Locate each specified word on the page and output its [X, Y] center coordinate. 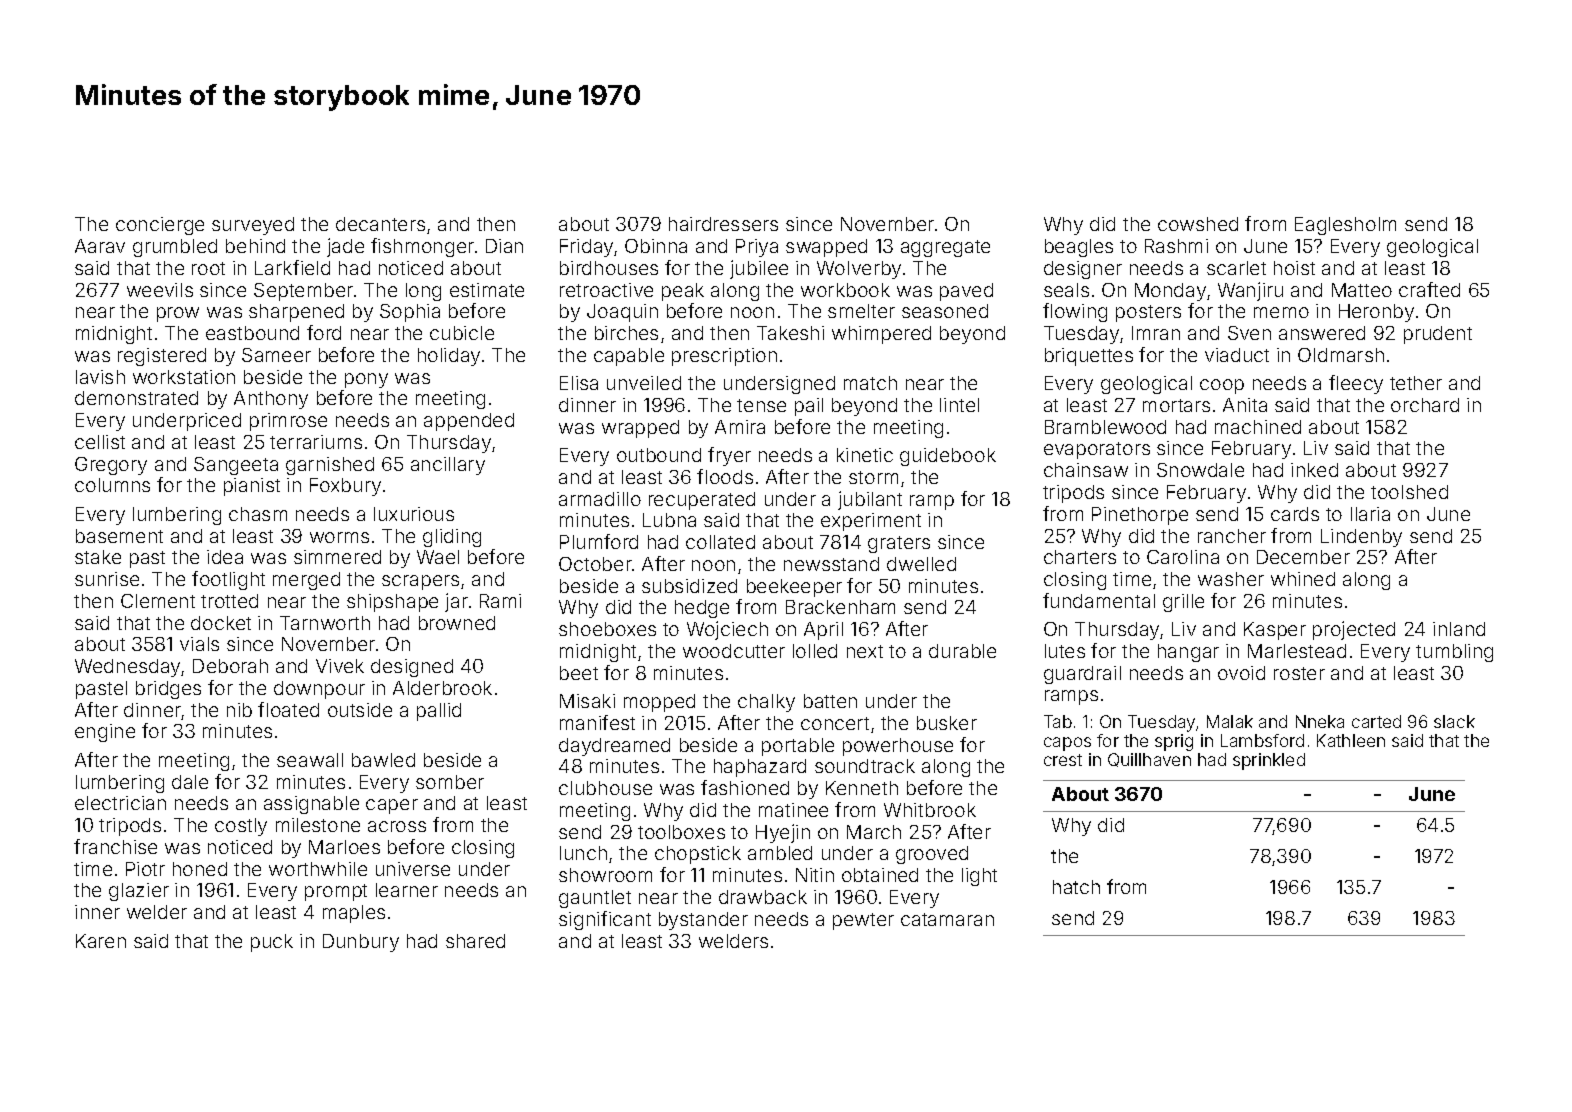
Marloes [344, 847]
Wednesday [128, 668]
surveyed [253, 226]
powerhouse [898, 747]
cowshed [1198, 224]
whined [1303, 579]
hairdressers [723, 224]
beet [579, 673]
